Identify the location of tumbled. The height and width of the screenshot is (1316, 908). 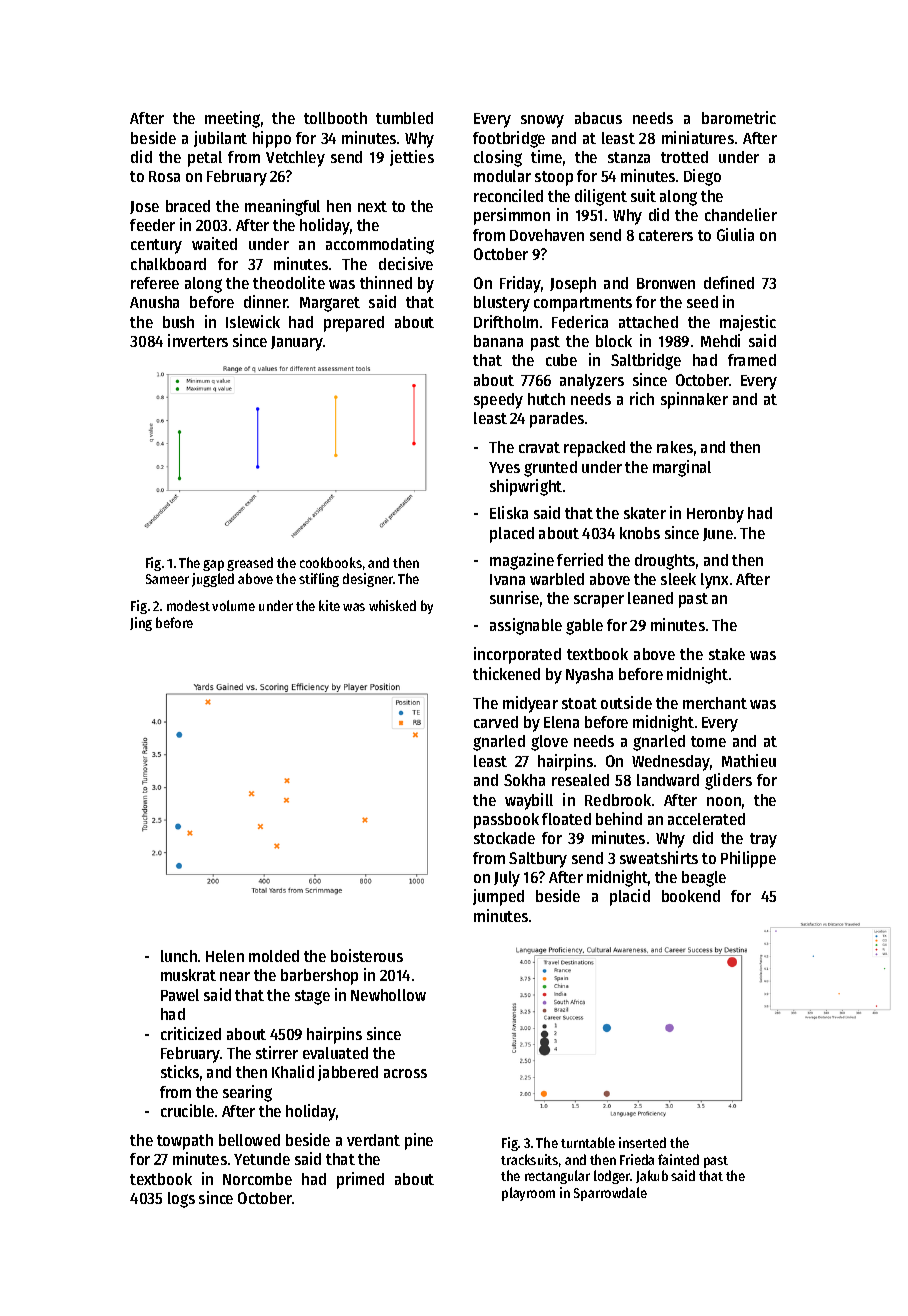
(404, 118).
